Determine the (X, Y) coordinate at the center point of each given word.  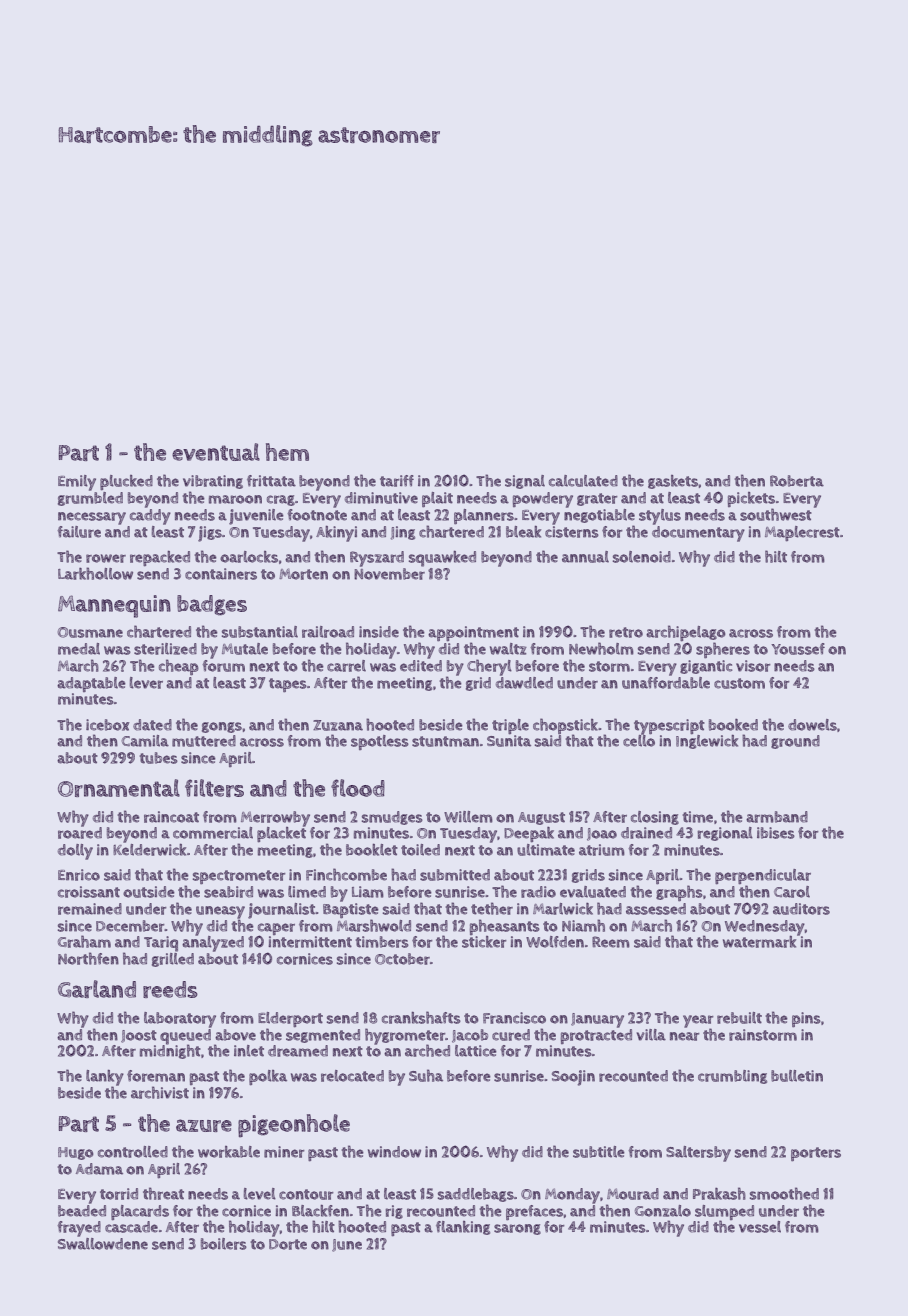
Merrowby (275, 819)
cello (639, 741)
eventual (216, 452)
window (394, 1152)
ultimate (546, 850)
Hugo (75, 1153)
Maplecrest (802, 533)
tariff (397, 481)
